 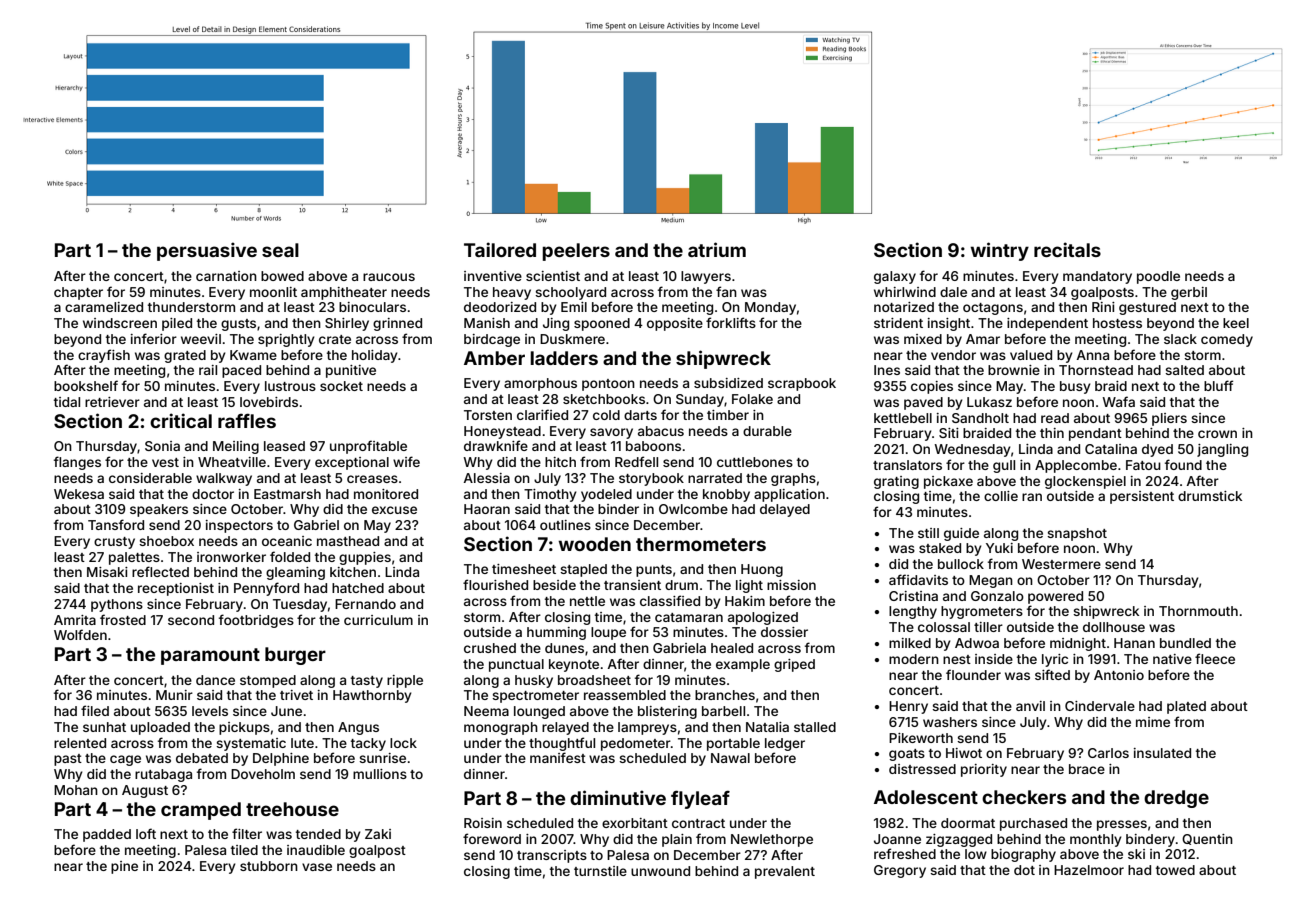 What do you see at coordinates (380, 774) in the image?
I see `mullions` at bounding box center [380, 774].
